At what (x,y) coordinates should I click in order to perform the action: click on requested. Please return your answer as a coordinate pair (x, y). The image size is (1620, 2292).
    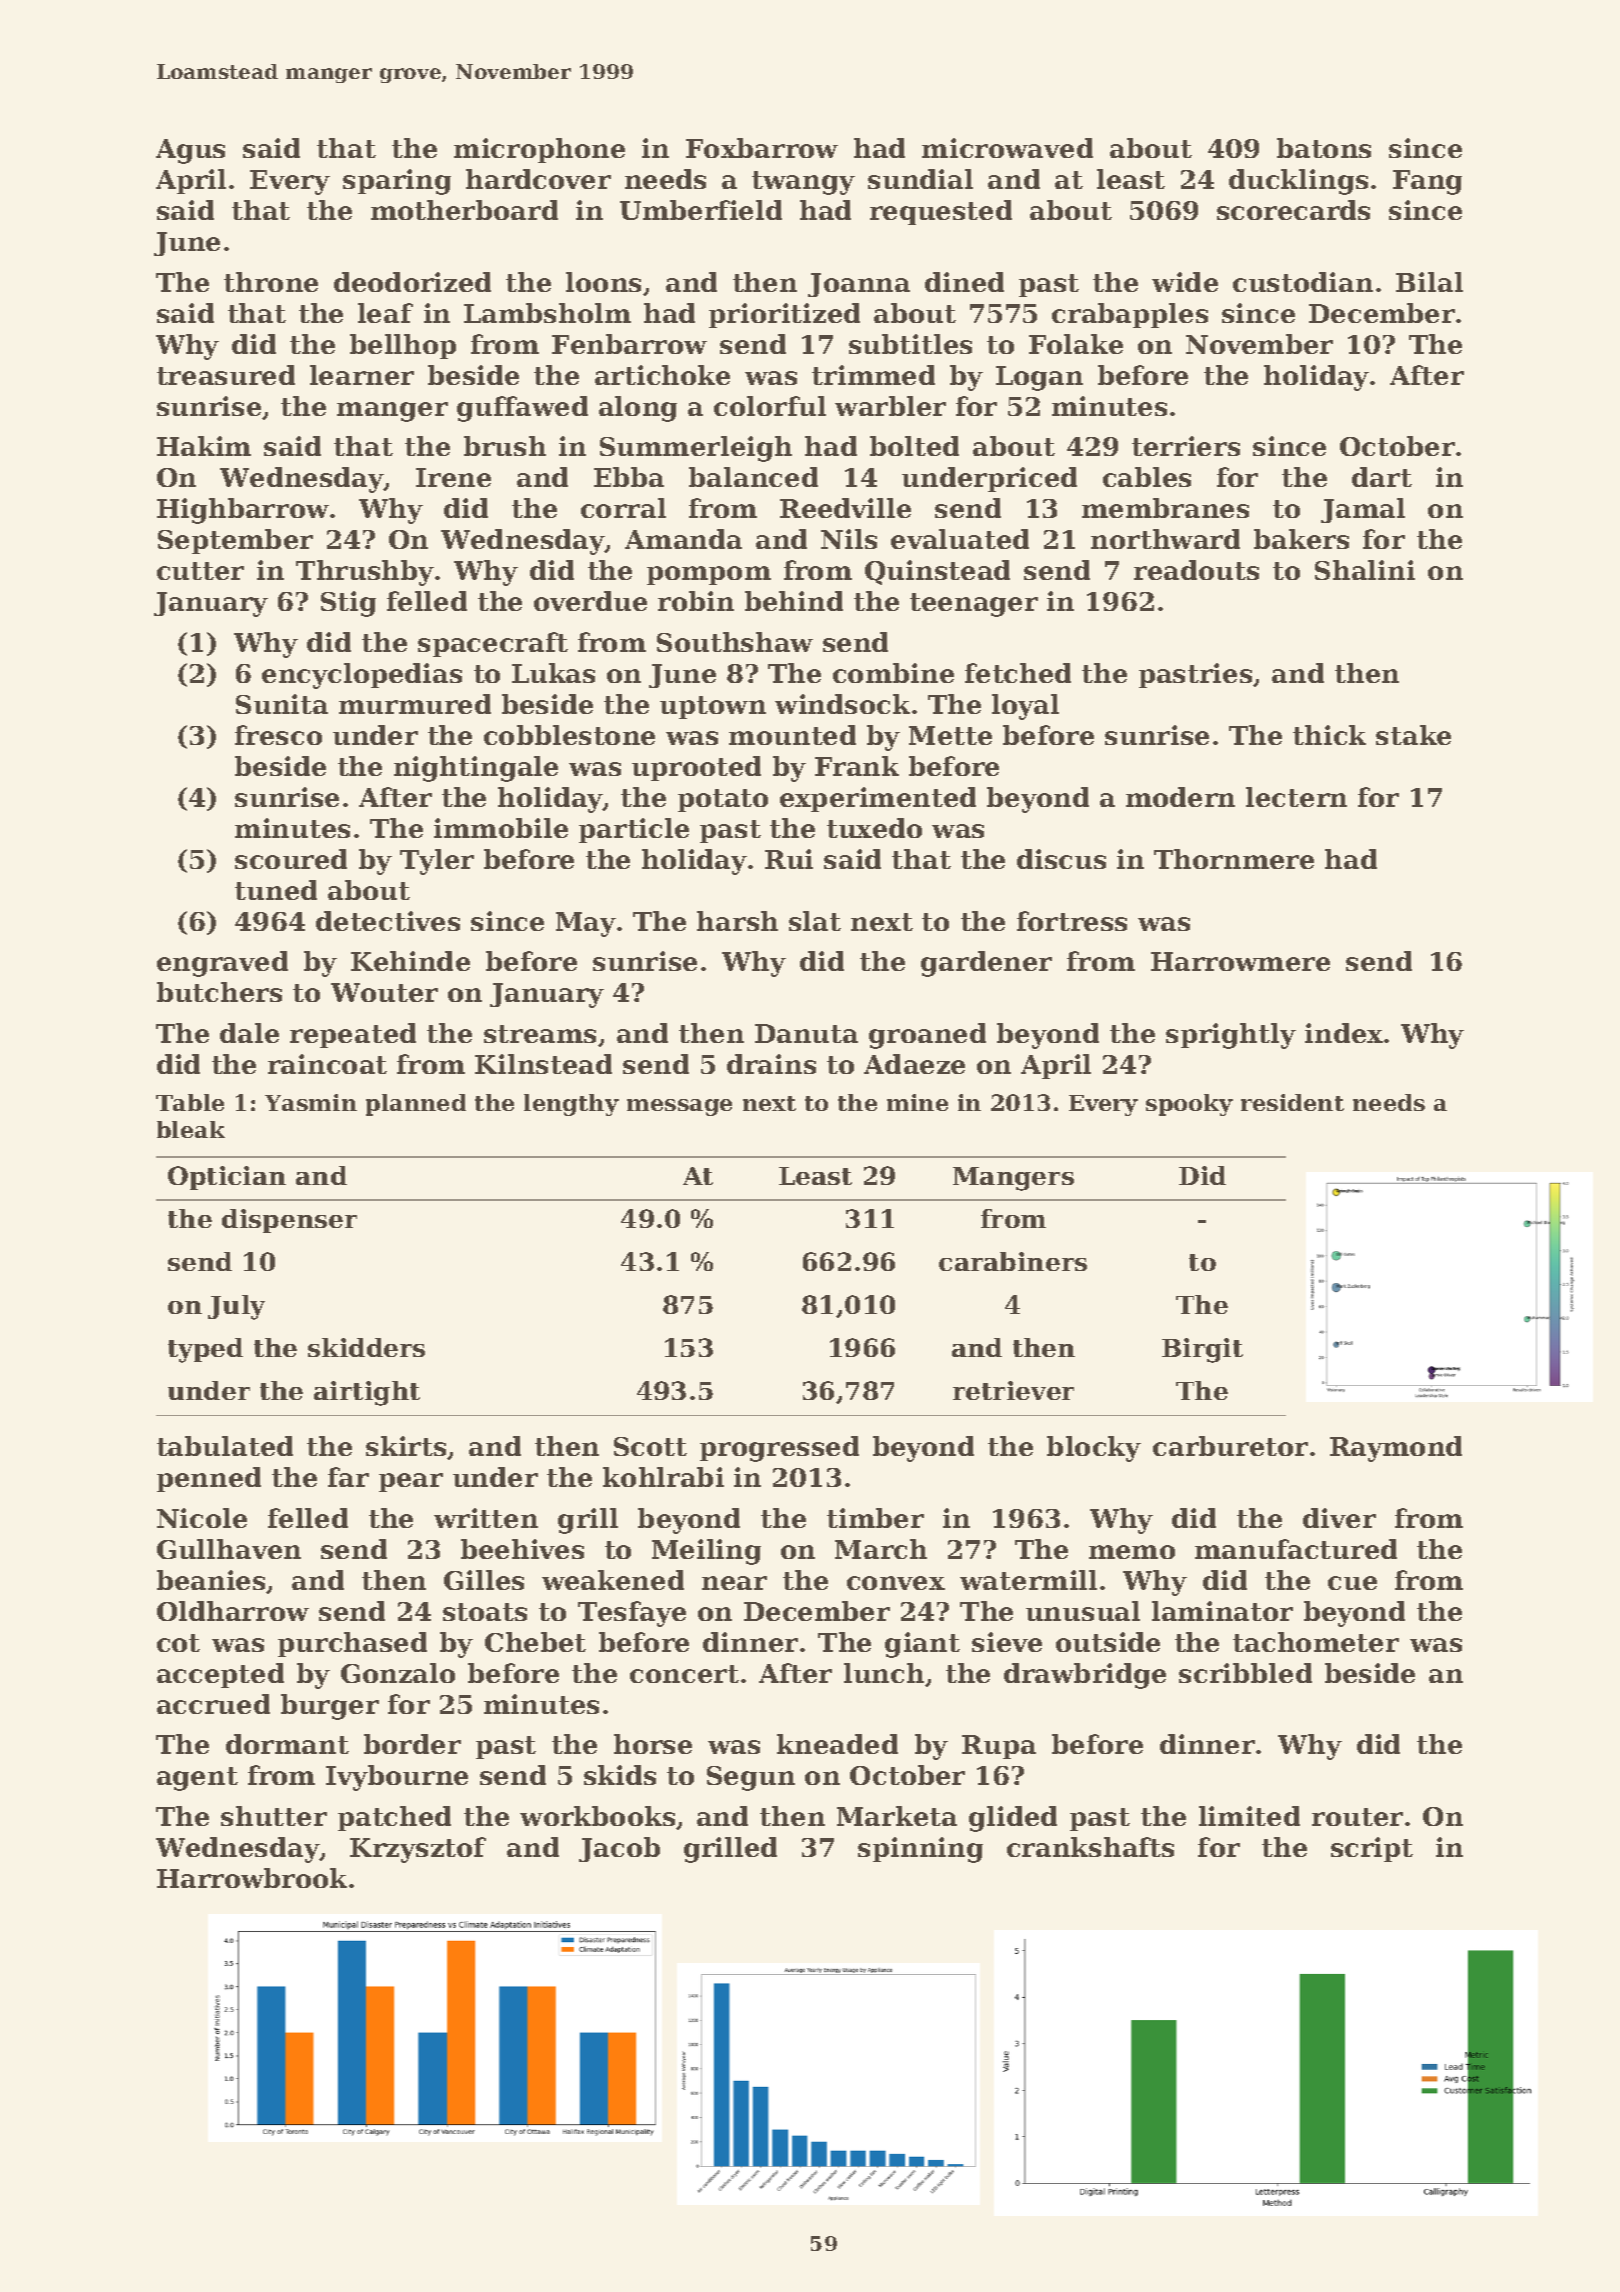
    Looking at the image, I should click on (941, 212).
